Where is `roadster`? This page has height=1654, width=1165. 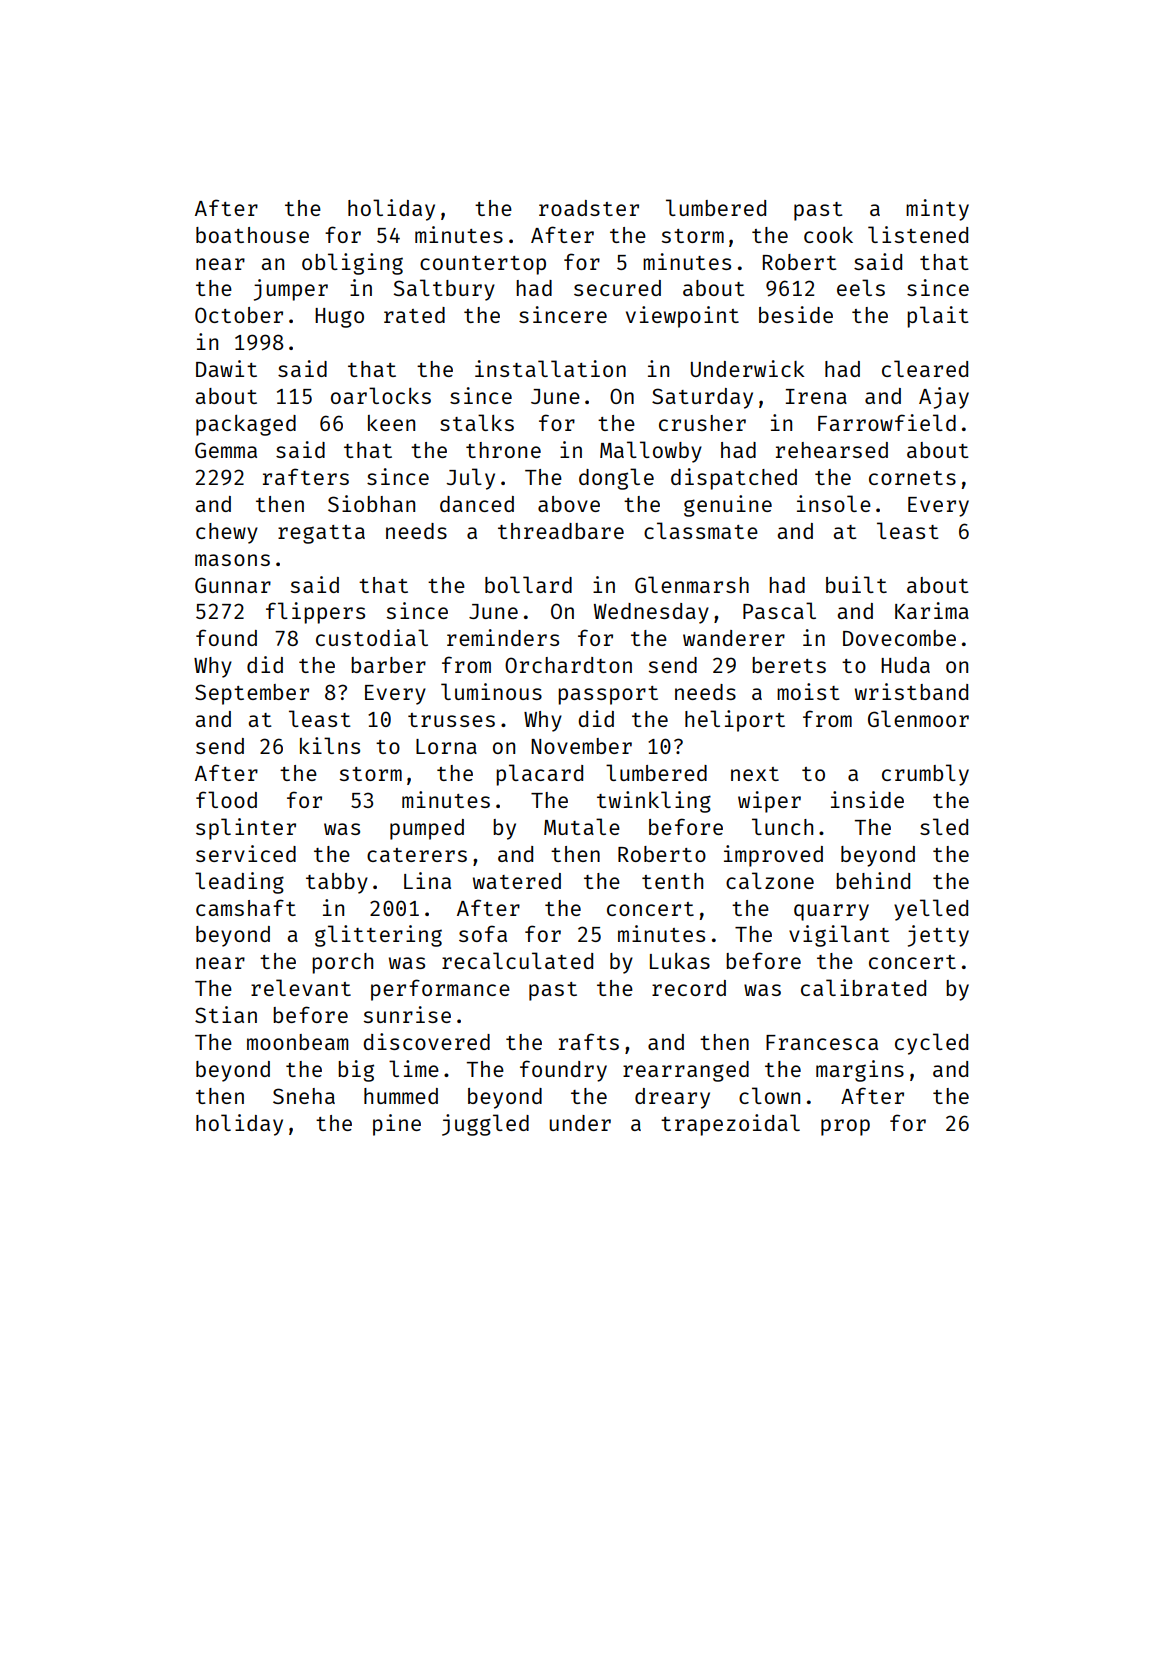 roadster is located at coordinates (589, 208).
